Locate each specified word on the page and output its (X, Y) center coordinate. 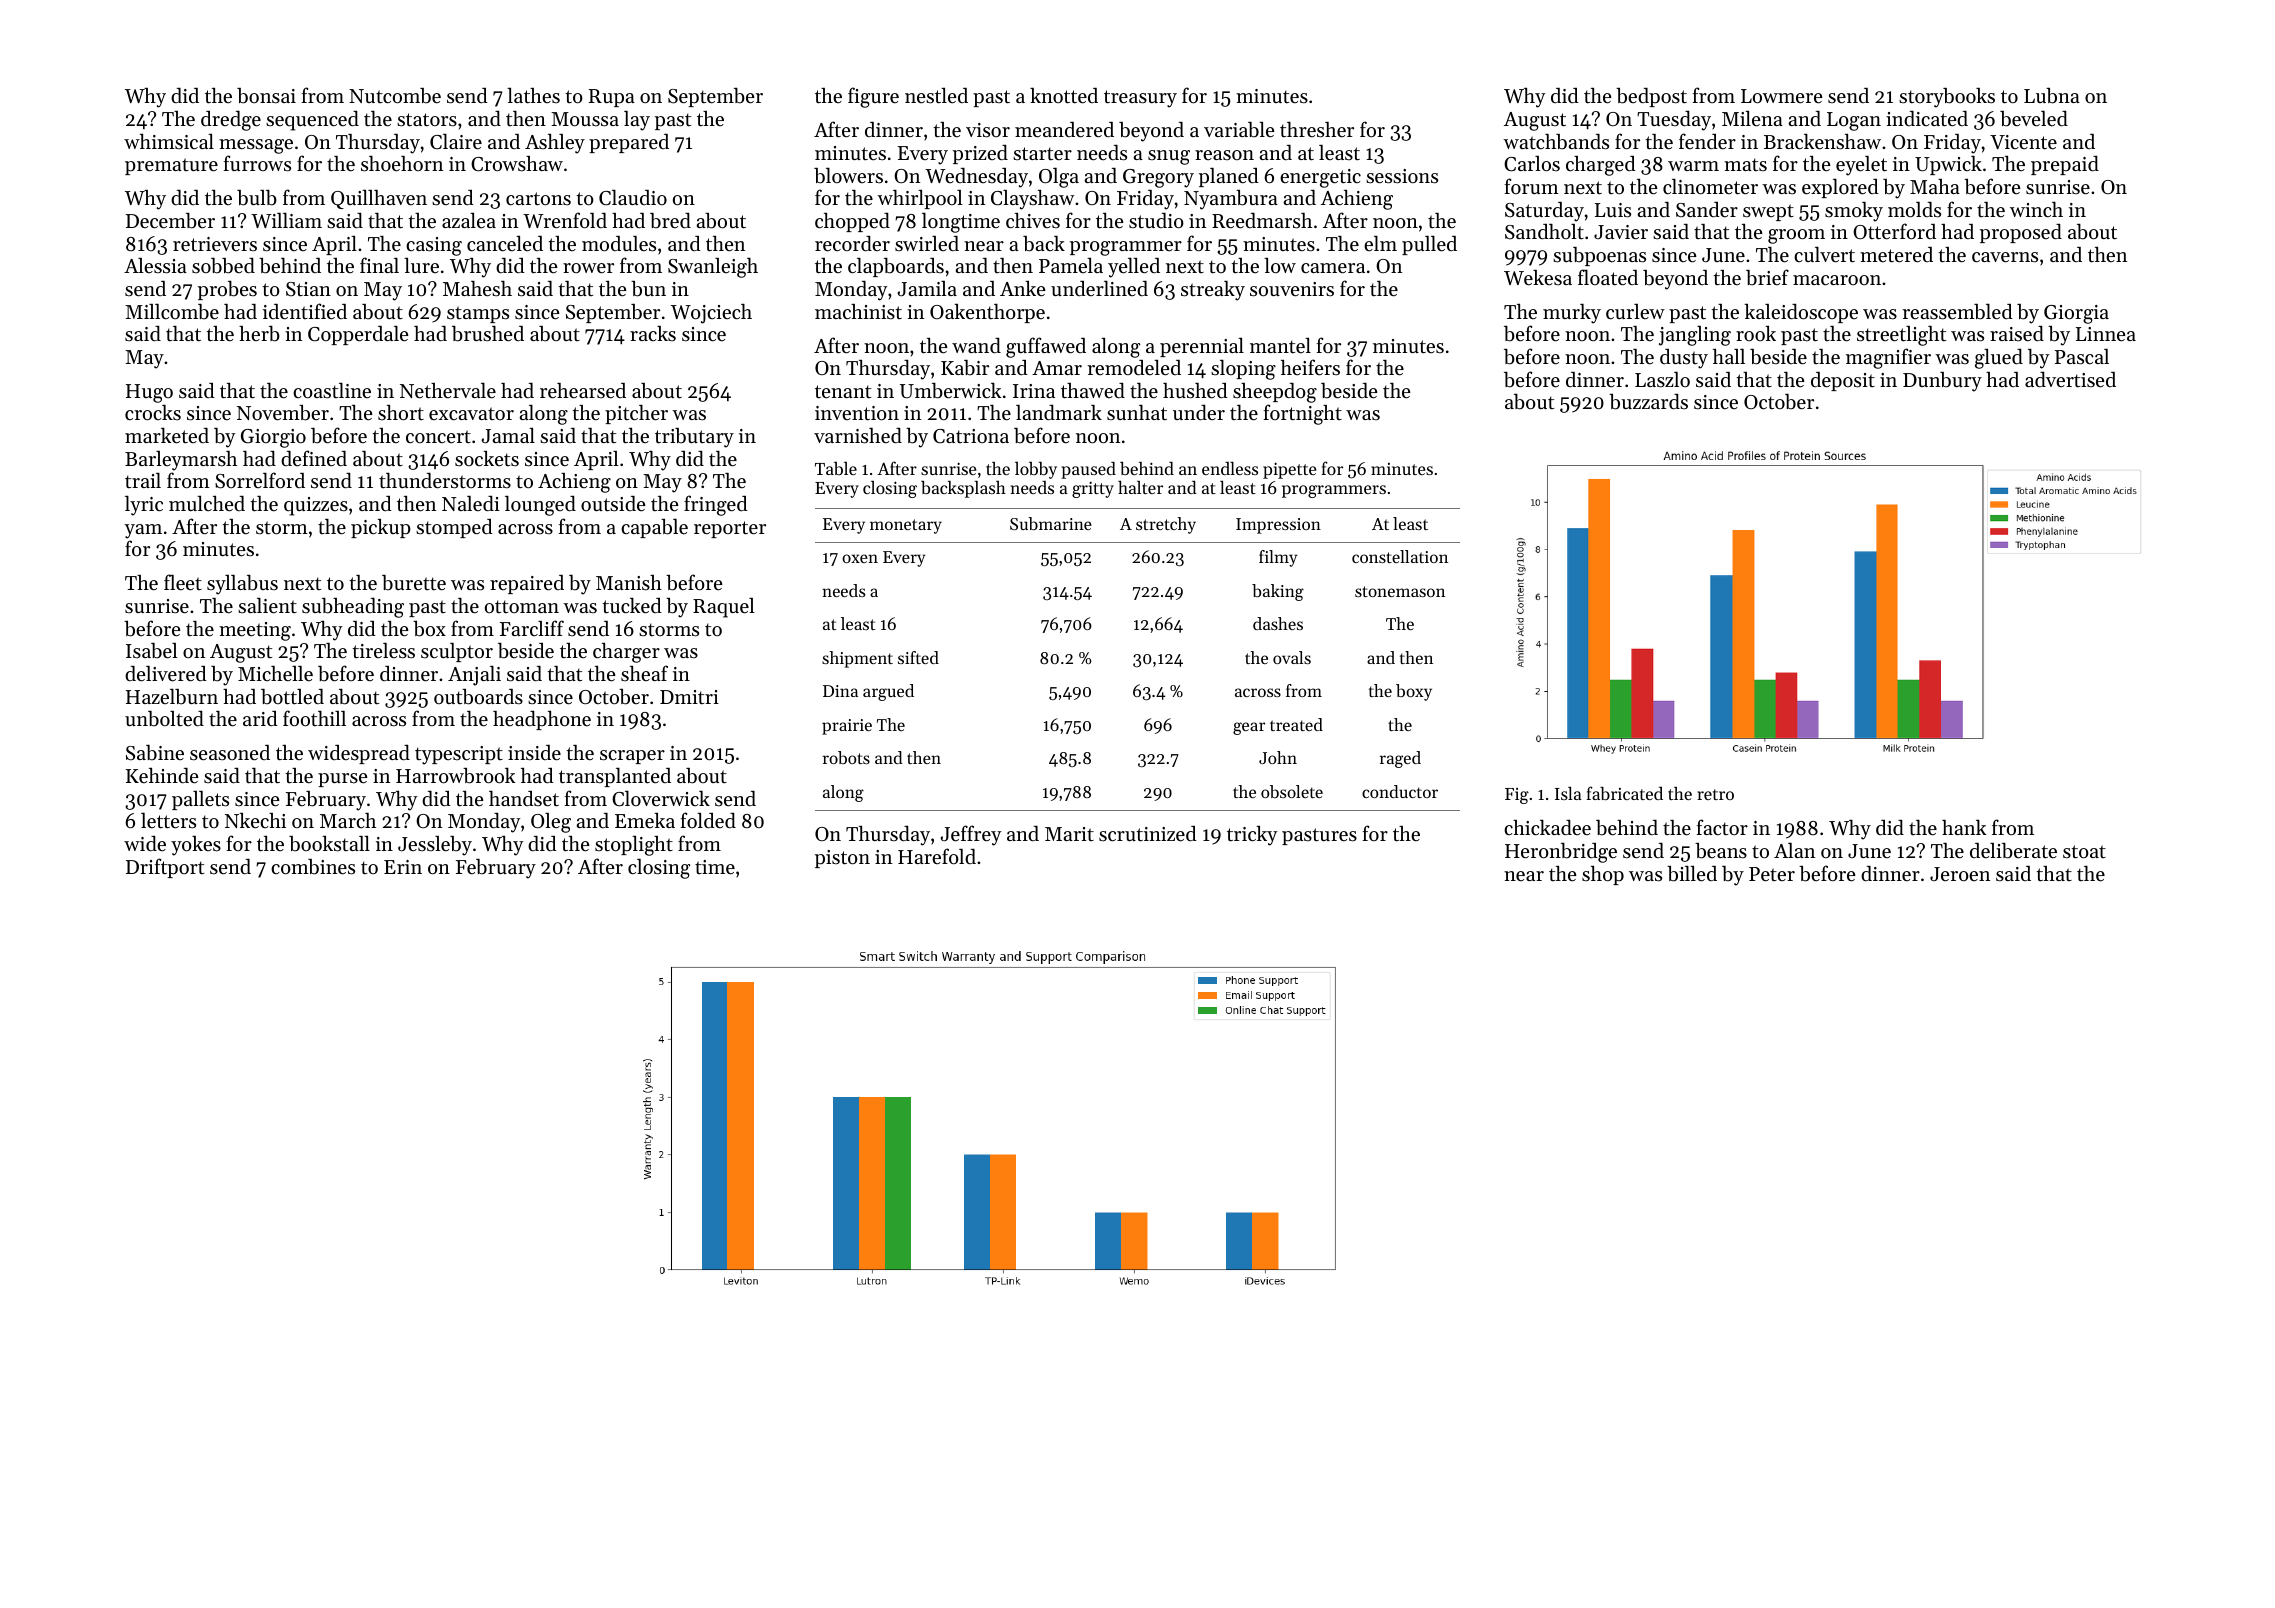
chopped (852, 222)
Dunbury (1942, 382)
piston (842, 859)
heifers (1310, 367)
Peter (1772, 874)
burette (414, 583)
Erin (403, 867)
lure (421, 265)
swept (1768, 212)
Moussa (585, 119)
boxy (1414, 692)
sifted (918, 657)
